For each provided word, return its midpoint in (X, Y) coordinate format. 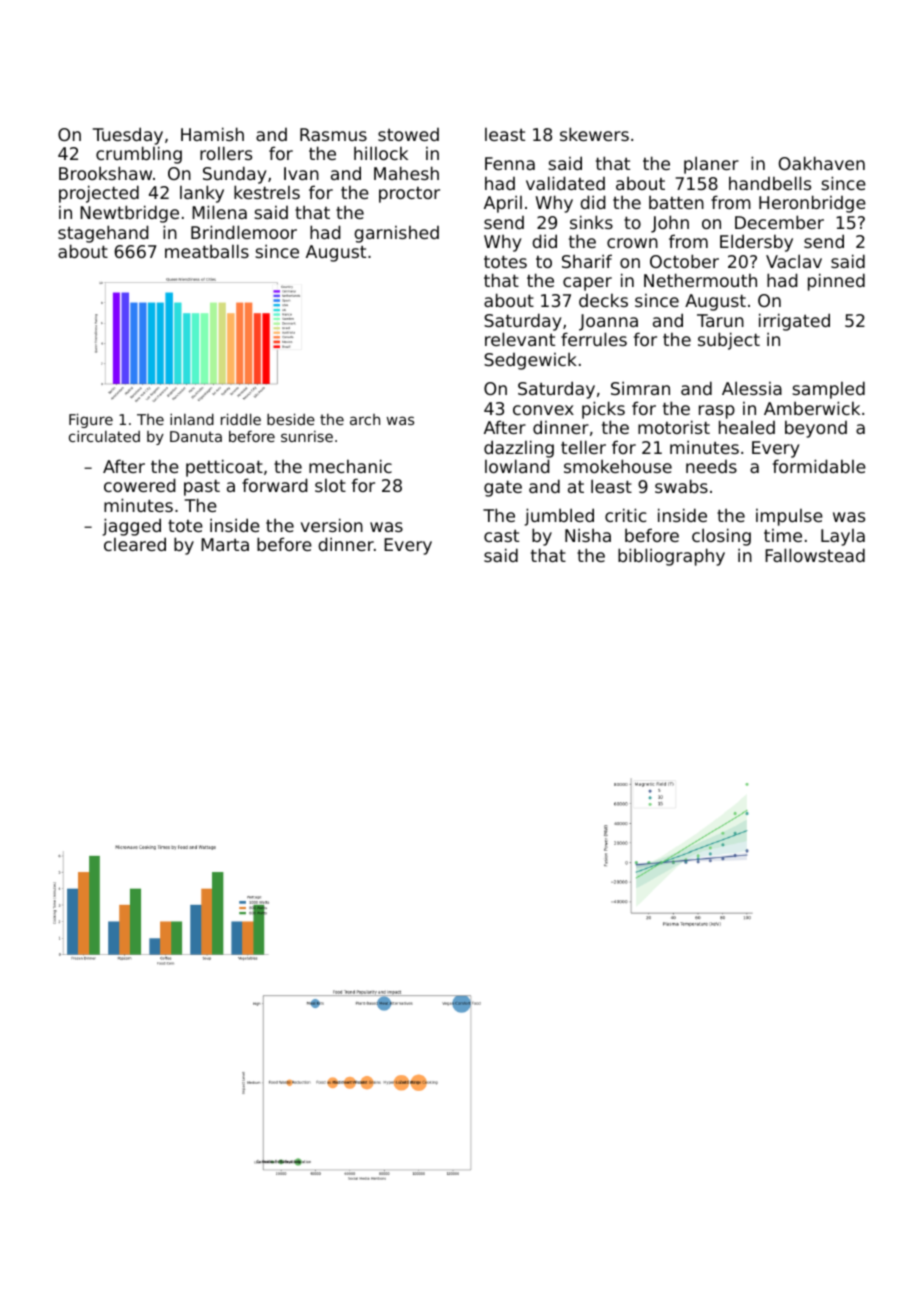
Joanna (608, 322)
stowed (408, 134)
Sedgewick (530, 361)
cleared (135, 544)
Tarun (720, 320)
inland (192, 419)
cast (501, 536)
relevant (520, 339)
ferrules (594, 339)
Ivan (301, 173)
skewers (594, 134)
